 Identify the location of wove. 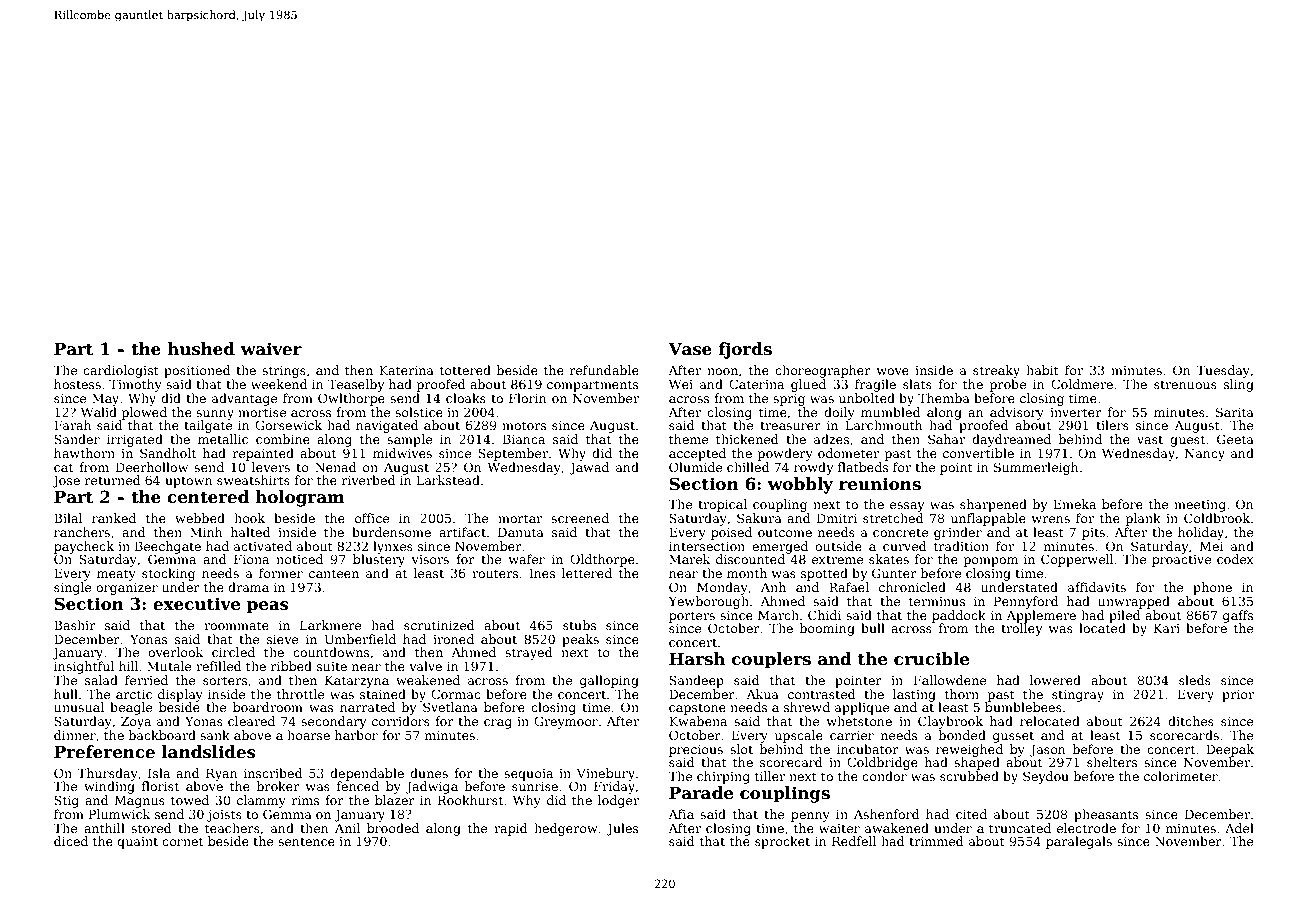
(892, 371).
